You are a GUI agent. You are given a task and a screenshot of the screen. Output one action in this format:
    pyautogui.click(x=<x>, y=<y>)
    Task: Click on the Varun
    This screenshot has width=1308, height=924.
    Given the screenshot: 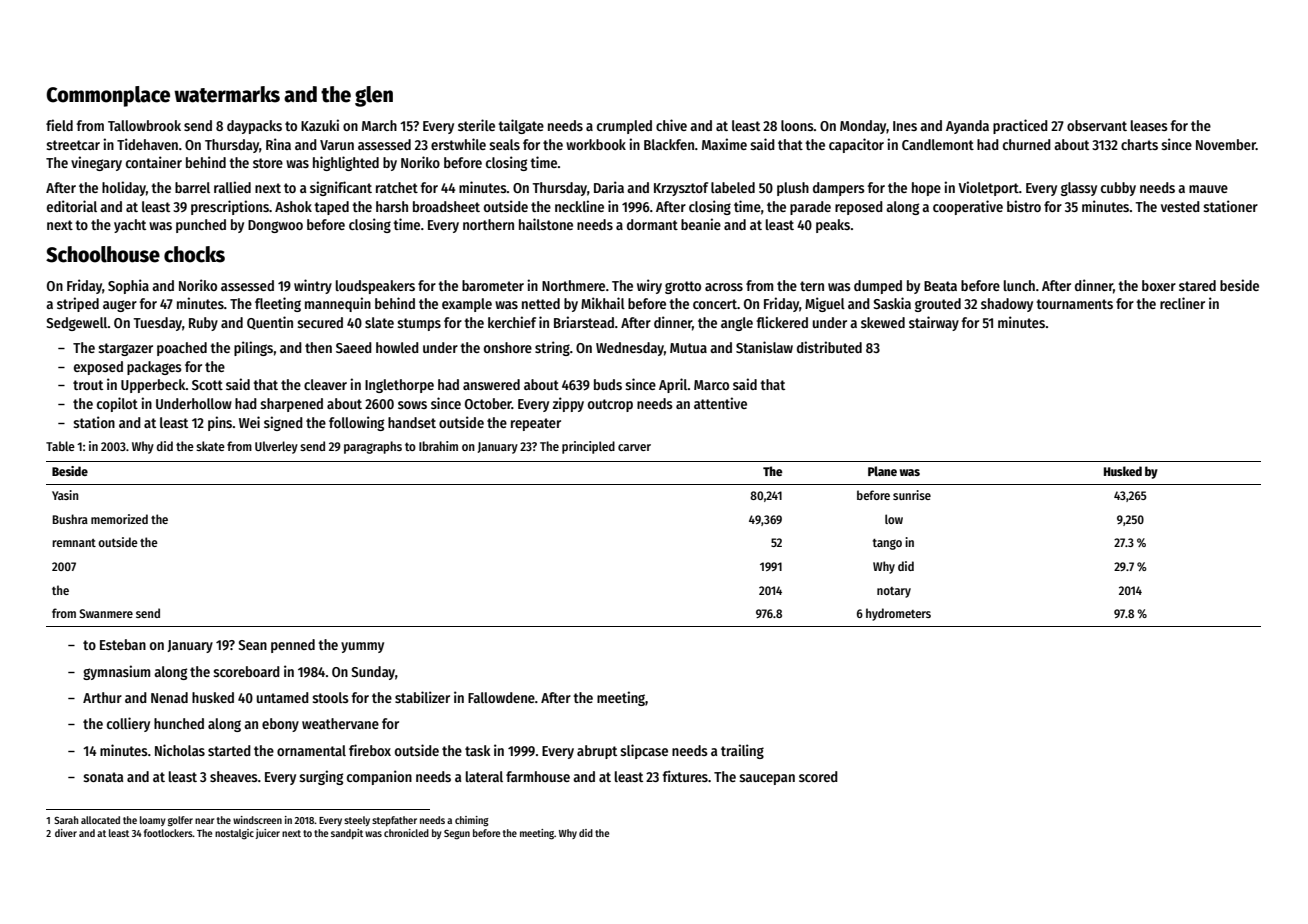 What is the action you would take?
    pyautogui.click(x=337, y=145)
